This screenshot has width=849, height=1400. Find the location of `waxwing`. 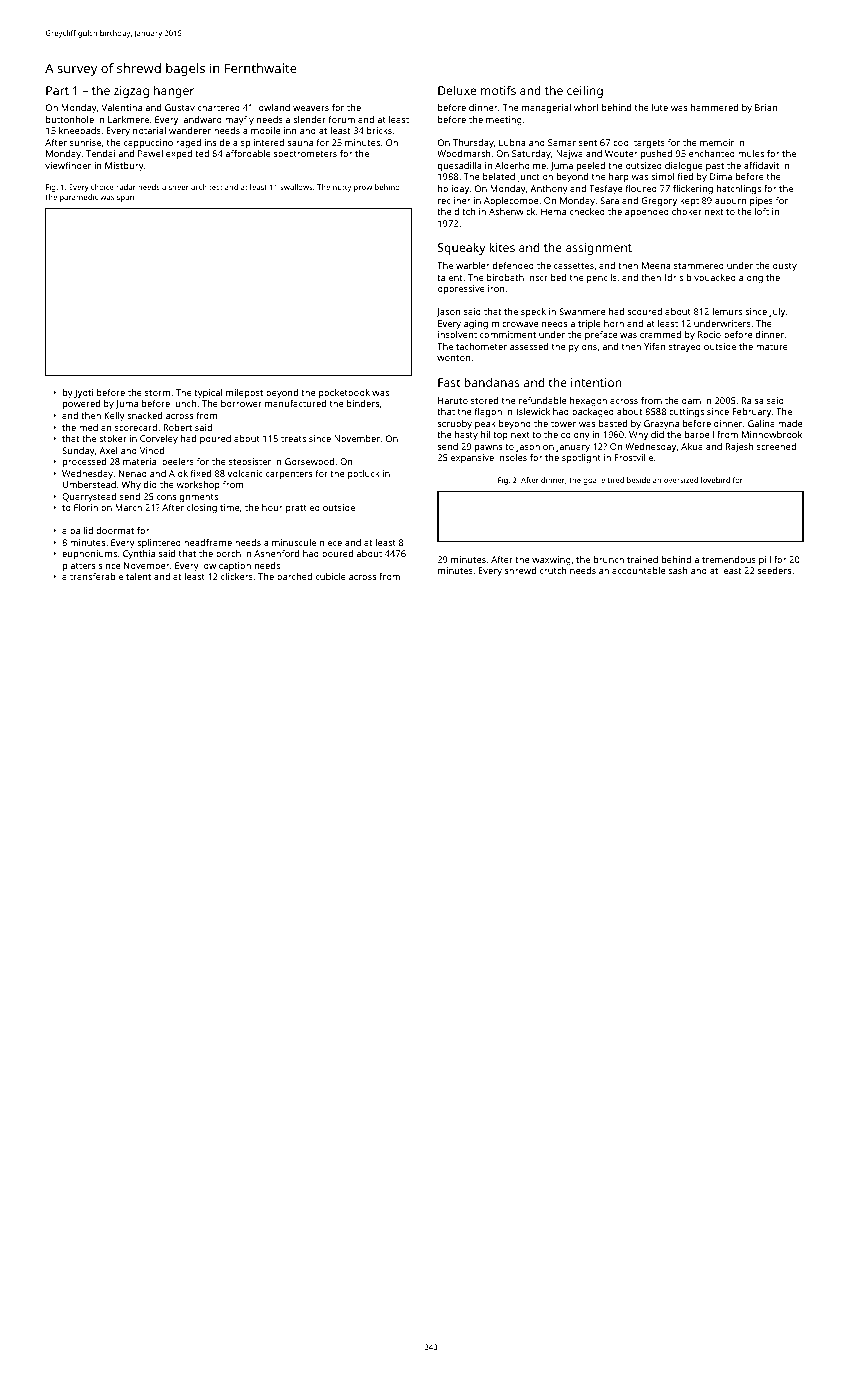

waxwing is located at coordinates (551, 560).
